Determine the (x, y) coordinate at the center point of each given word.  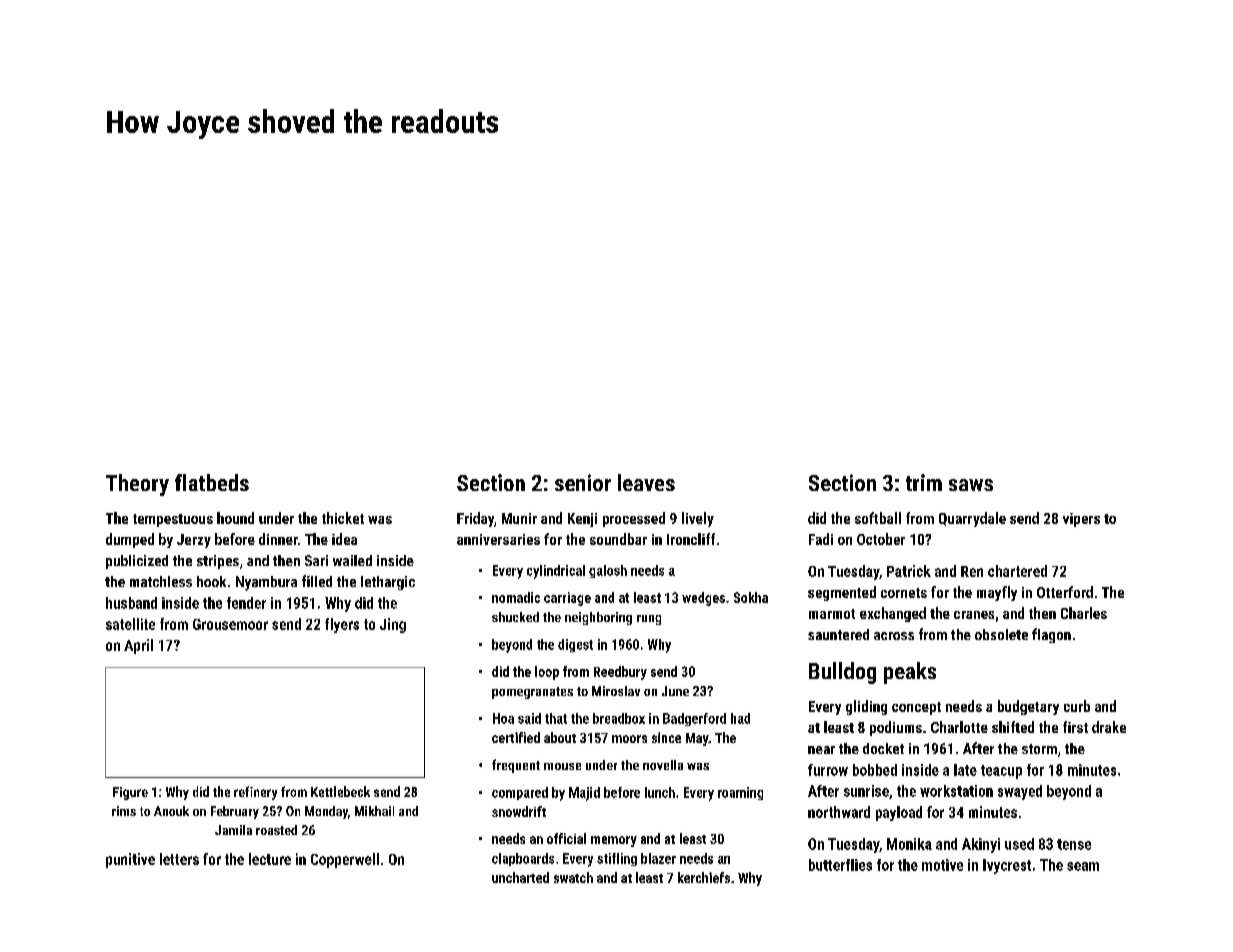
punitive (130, 860)
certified (516, 737)
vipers (1081, 520)
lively (698, 519)
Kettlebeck (340, 791)
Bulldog (842, 673)
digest (575, 645)
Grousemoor (230, 624)
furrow (828, 770)
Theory (137, 485)
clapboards (523, 859)
